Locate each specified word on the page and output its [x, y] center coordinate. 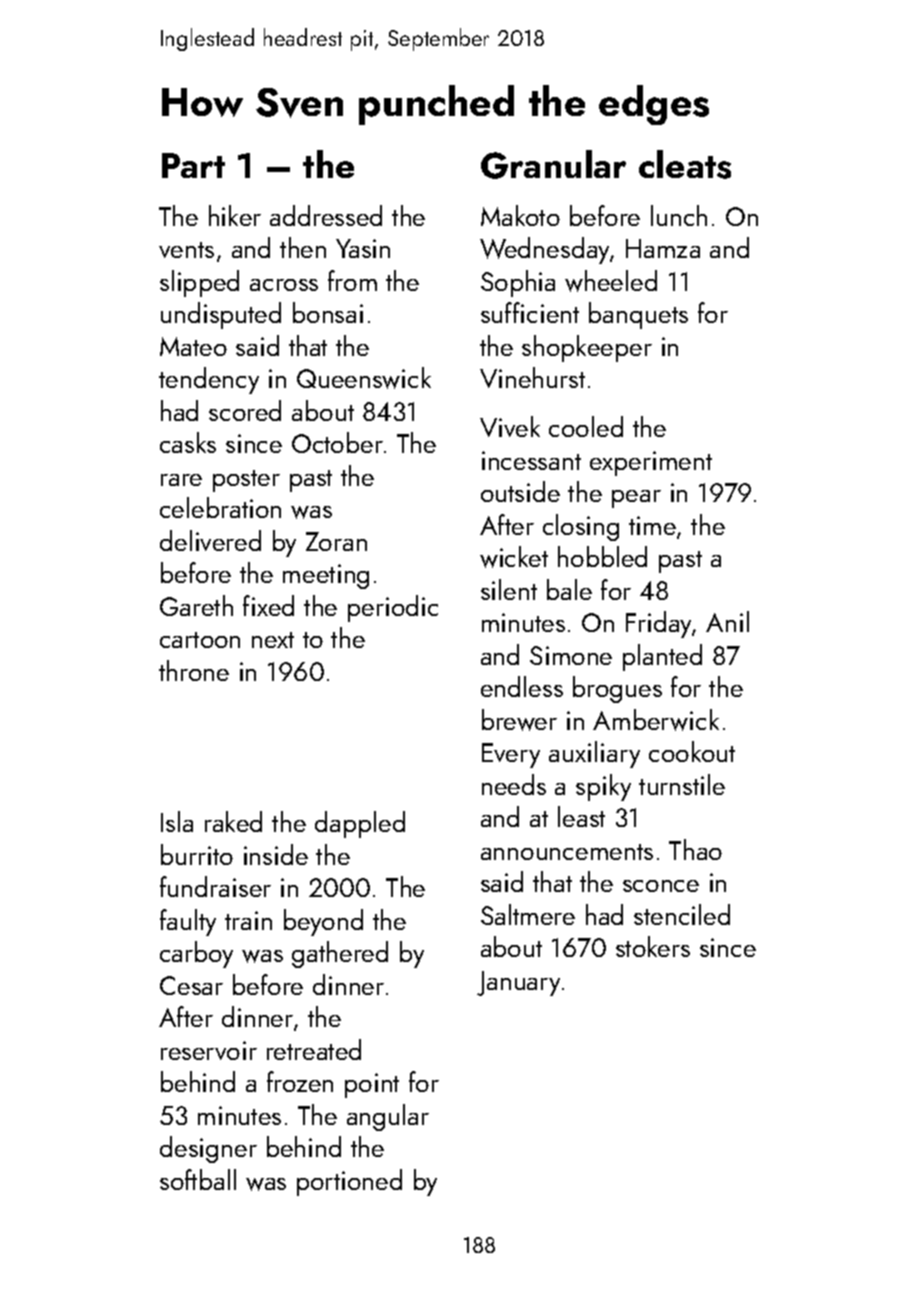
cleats [685, 164]
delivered [210, 540]
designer [208, 1149]
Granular [553, 164]
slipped [199, 283]
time [652, 525]
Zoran [336, 541]
